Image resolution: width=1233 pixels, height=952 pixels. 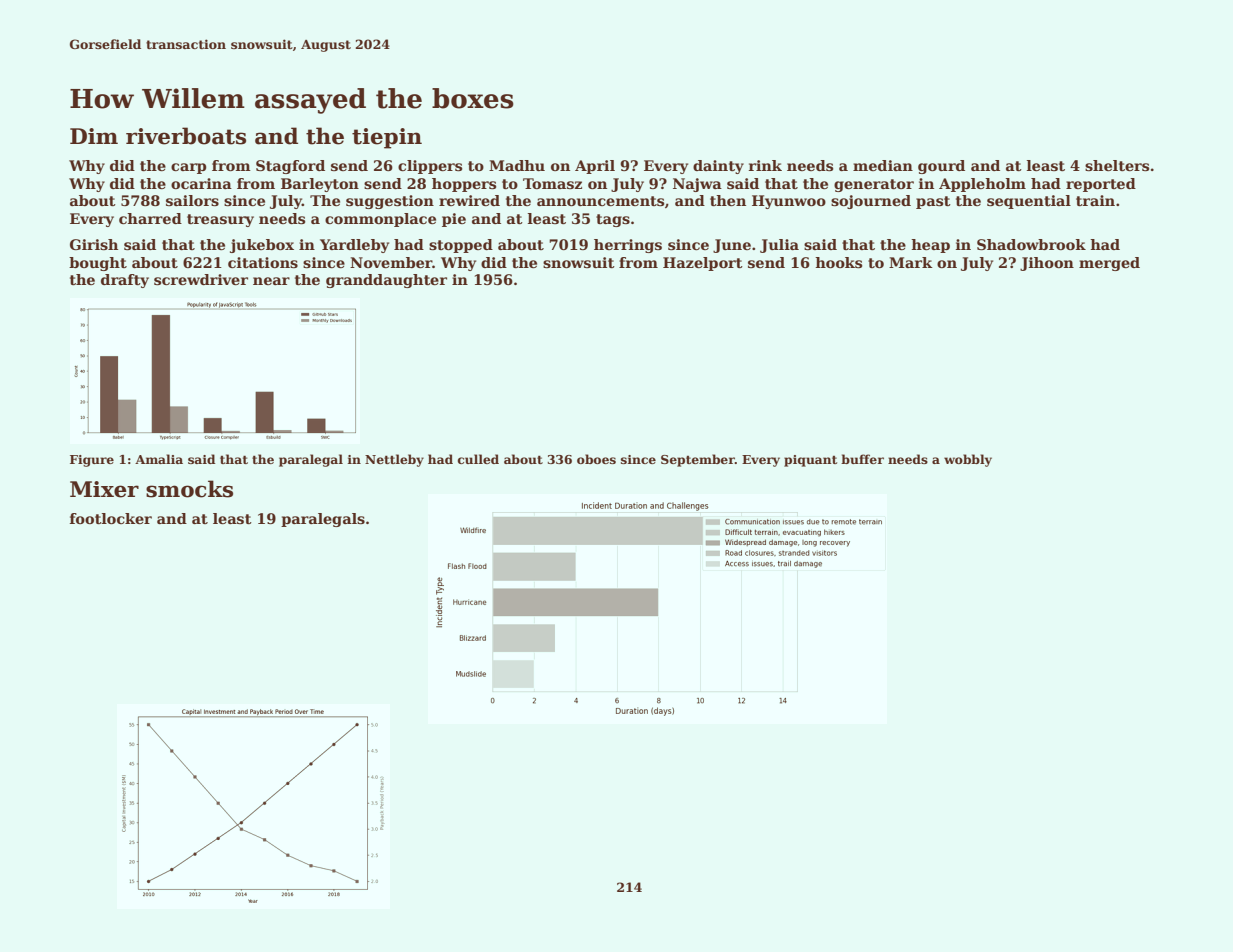 I want to click on Dim, so click(x=94, y=136).
